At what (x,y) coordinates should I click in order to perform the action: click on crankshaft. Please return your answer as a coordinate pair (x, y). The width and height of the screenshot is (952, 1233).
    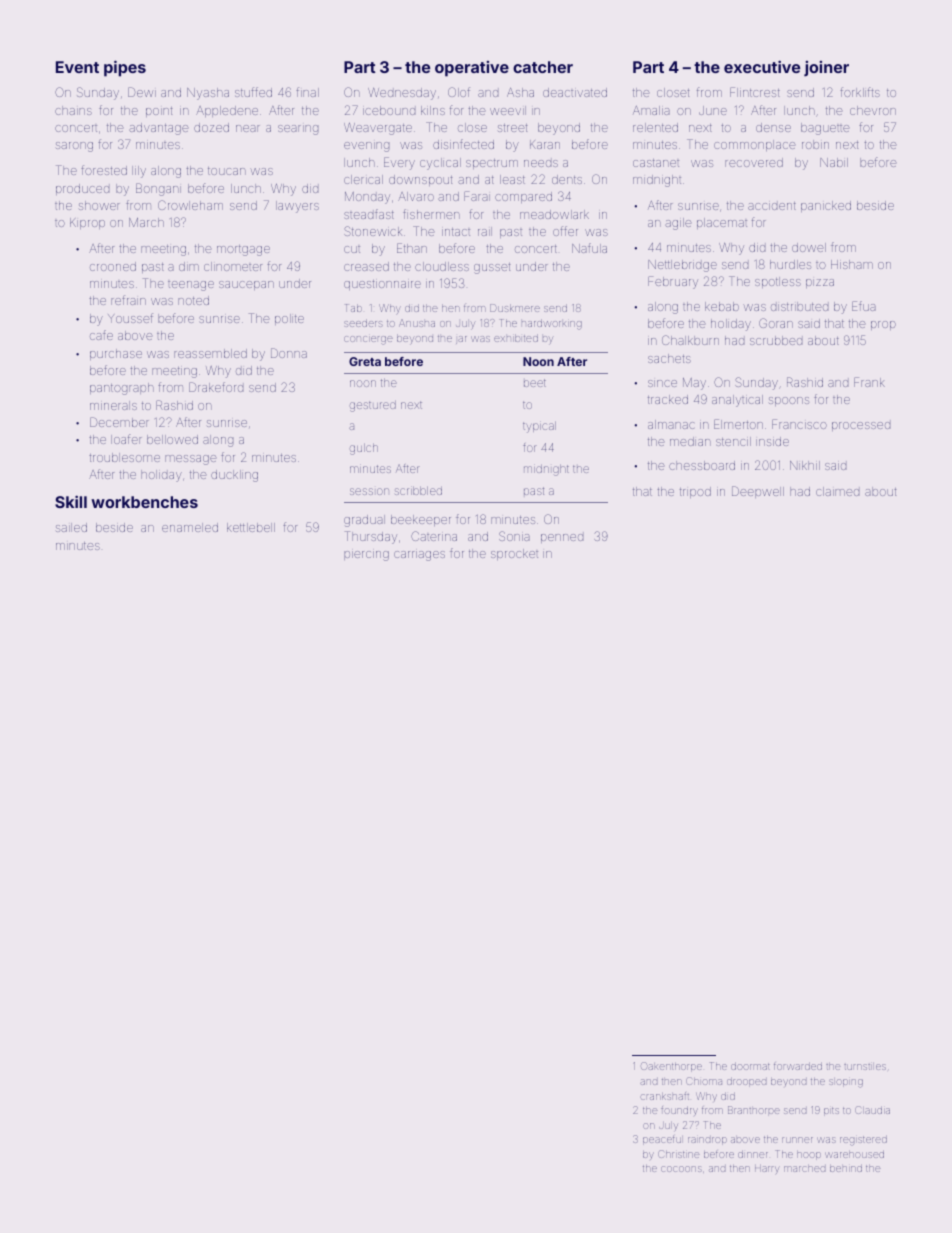
    Looking at the image, I should click on (664, 1096).
